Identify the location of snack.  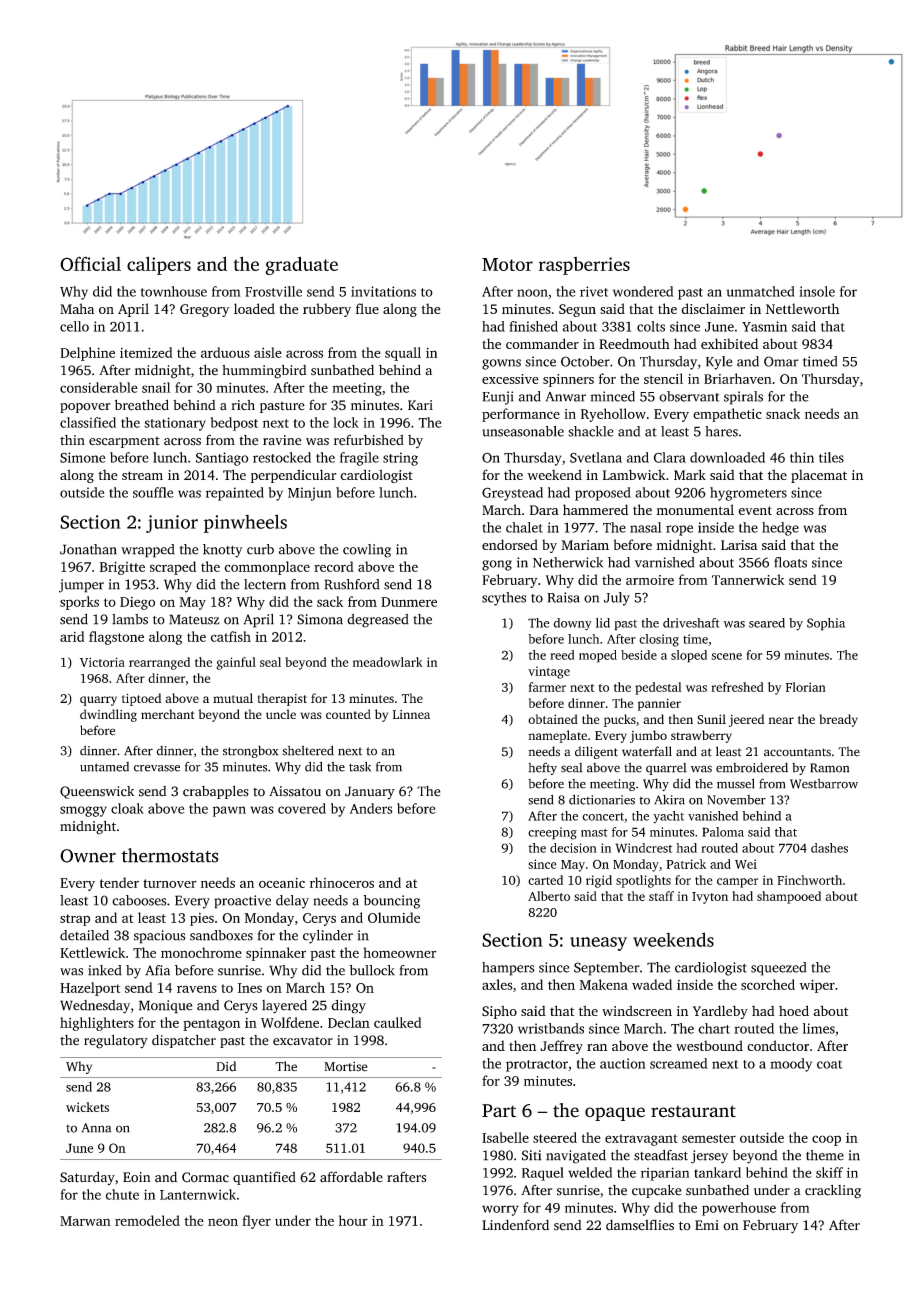
(783, 413).
